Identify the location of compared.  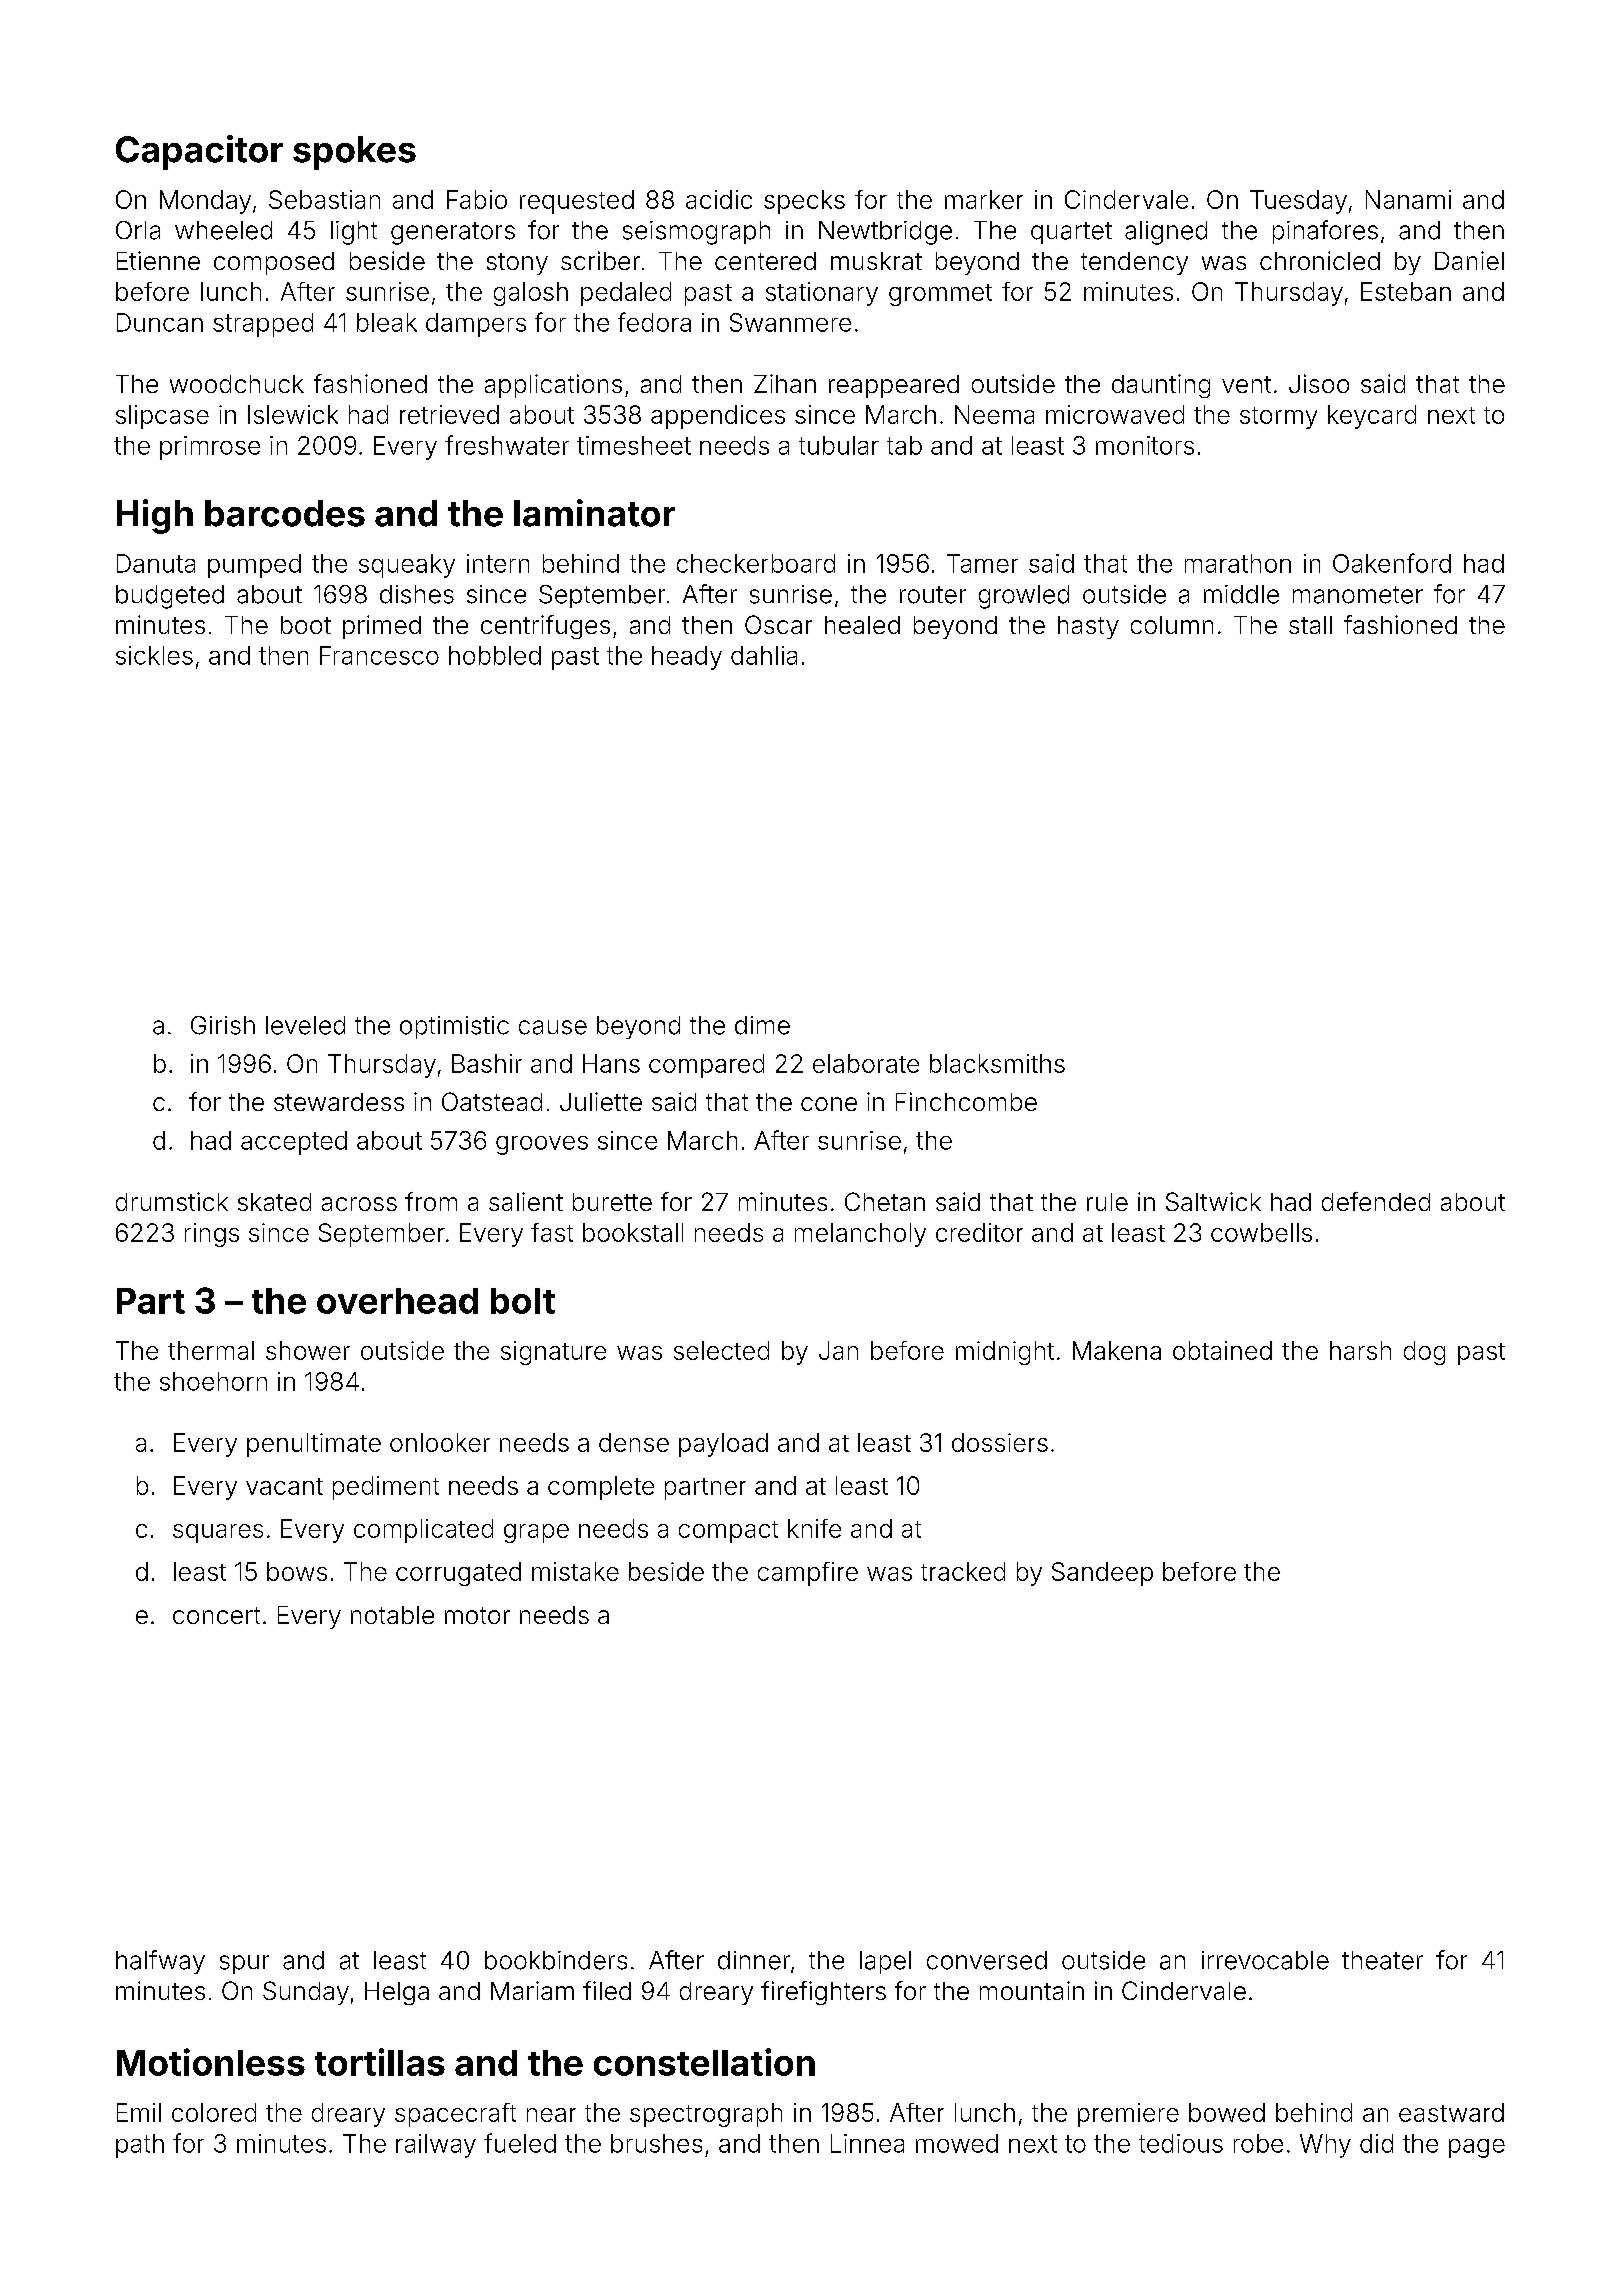
(706, 1066).
